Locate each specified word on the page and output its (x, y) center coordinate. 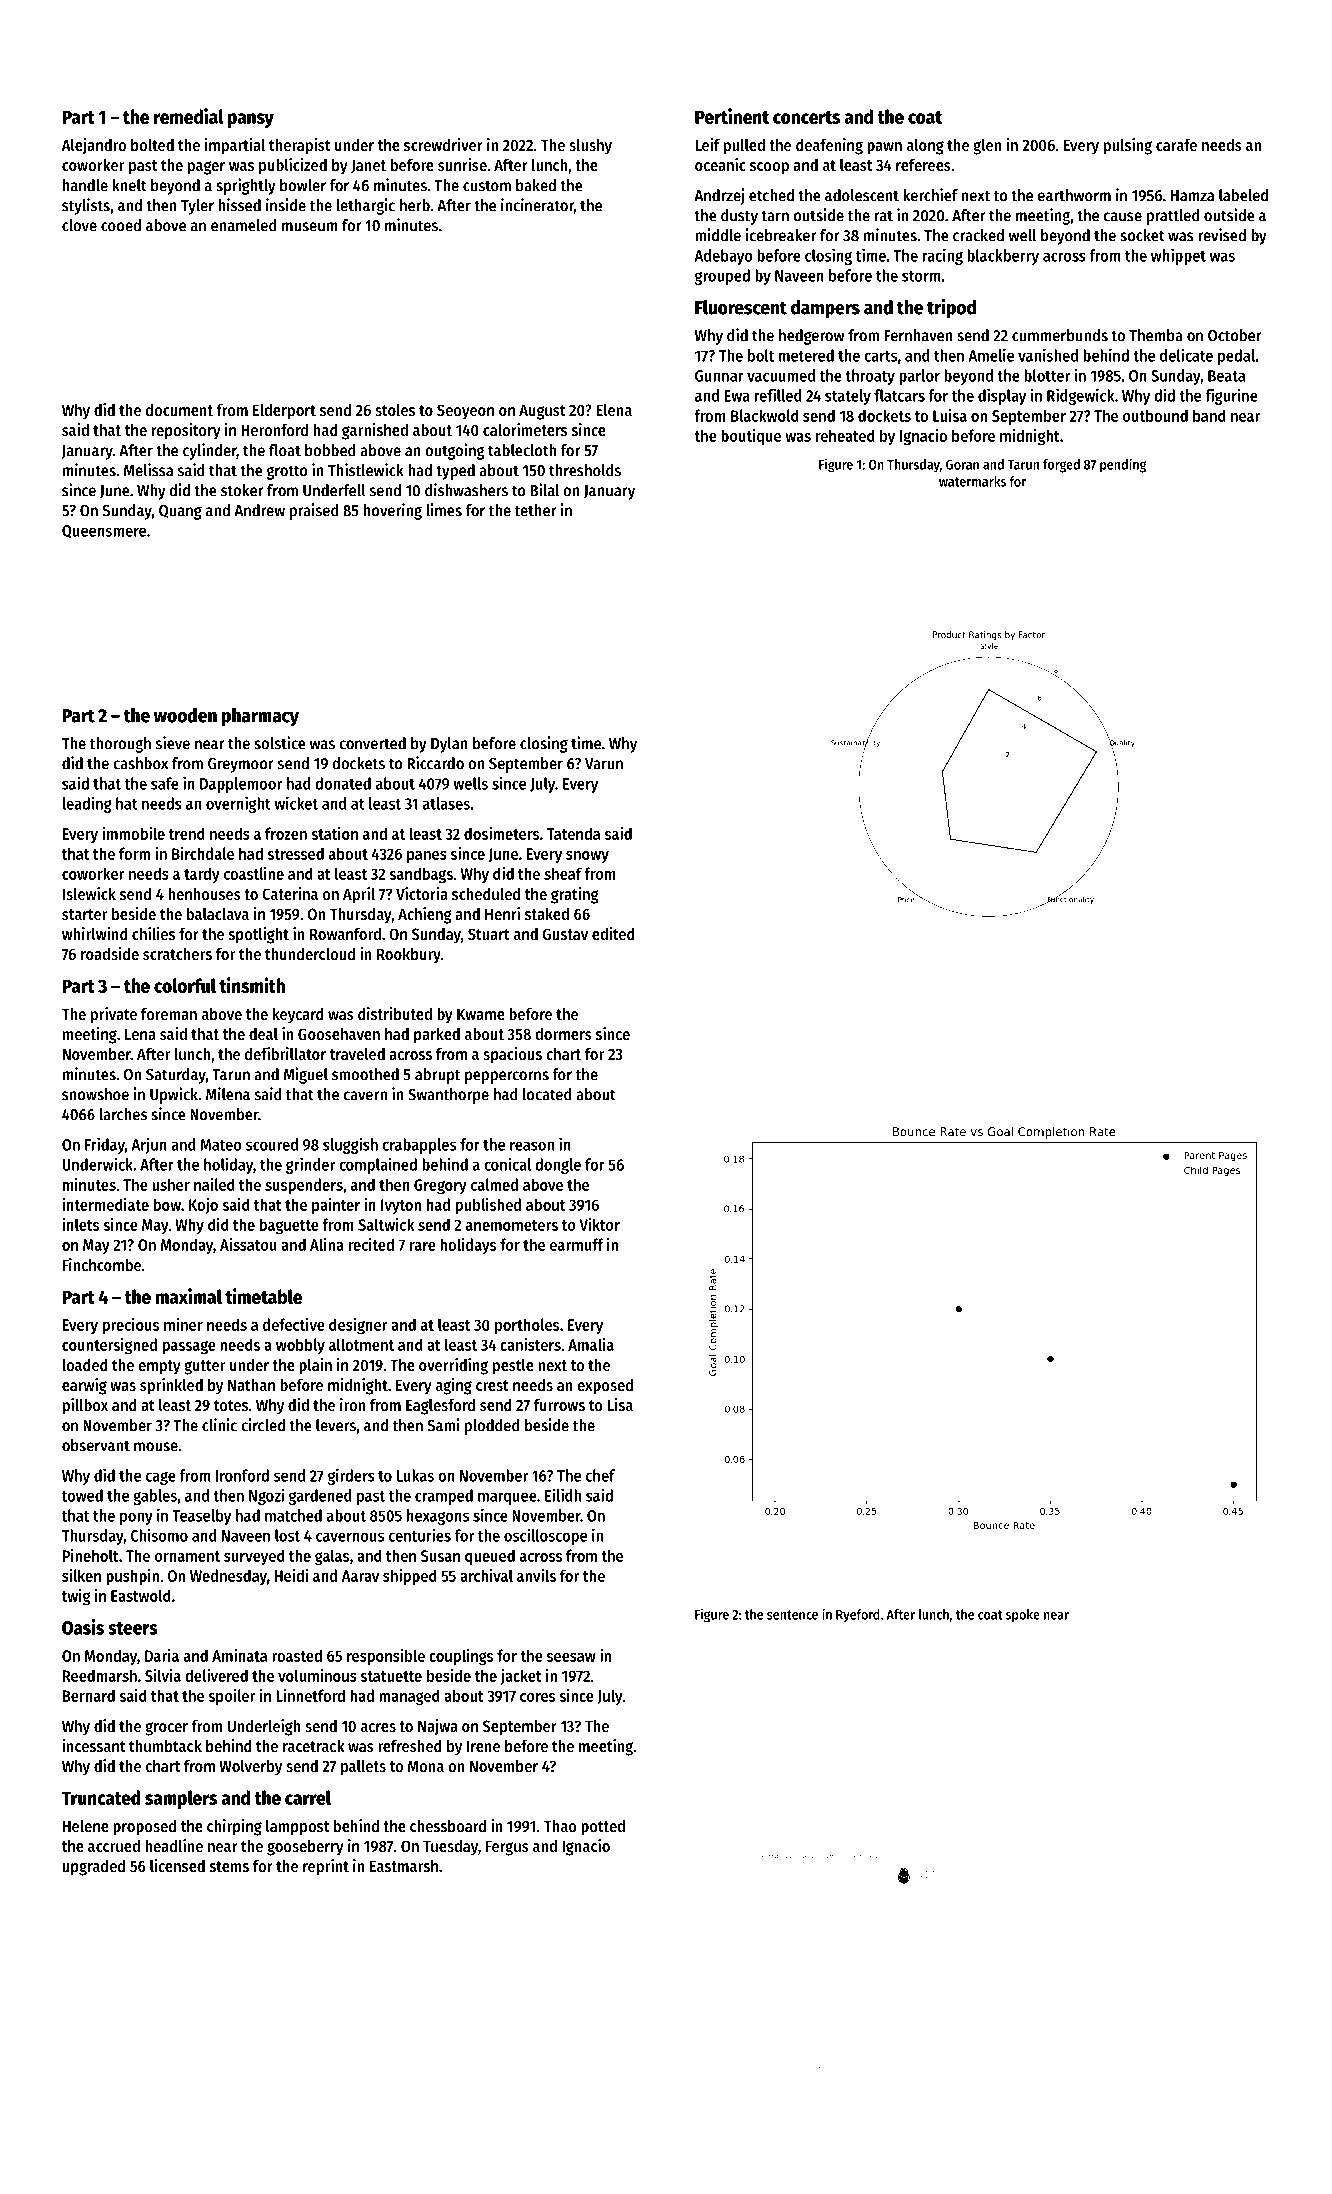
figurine (1231, 396)
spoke (1023, 1616)
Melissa (148, 470)
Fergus (507, 1848)
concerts (806, 117)
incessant (94, 1745)
